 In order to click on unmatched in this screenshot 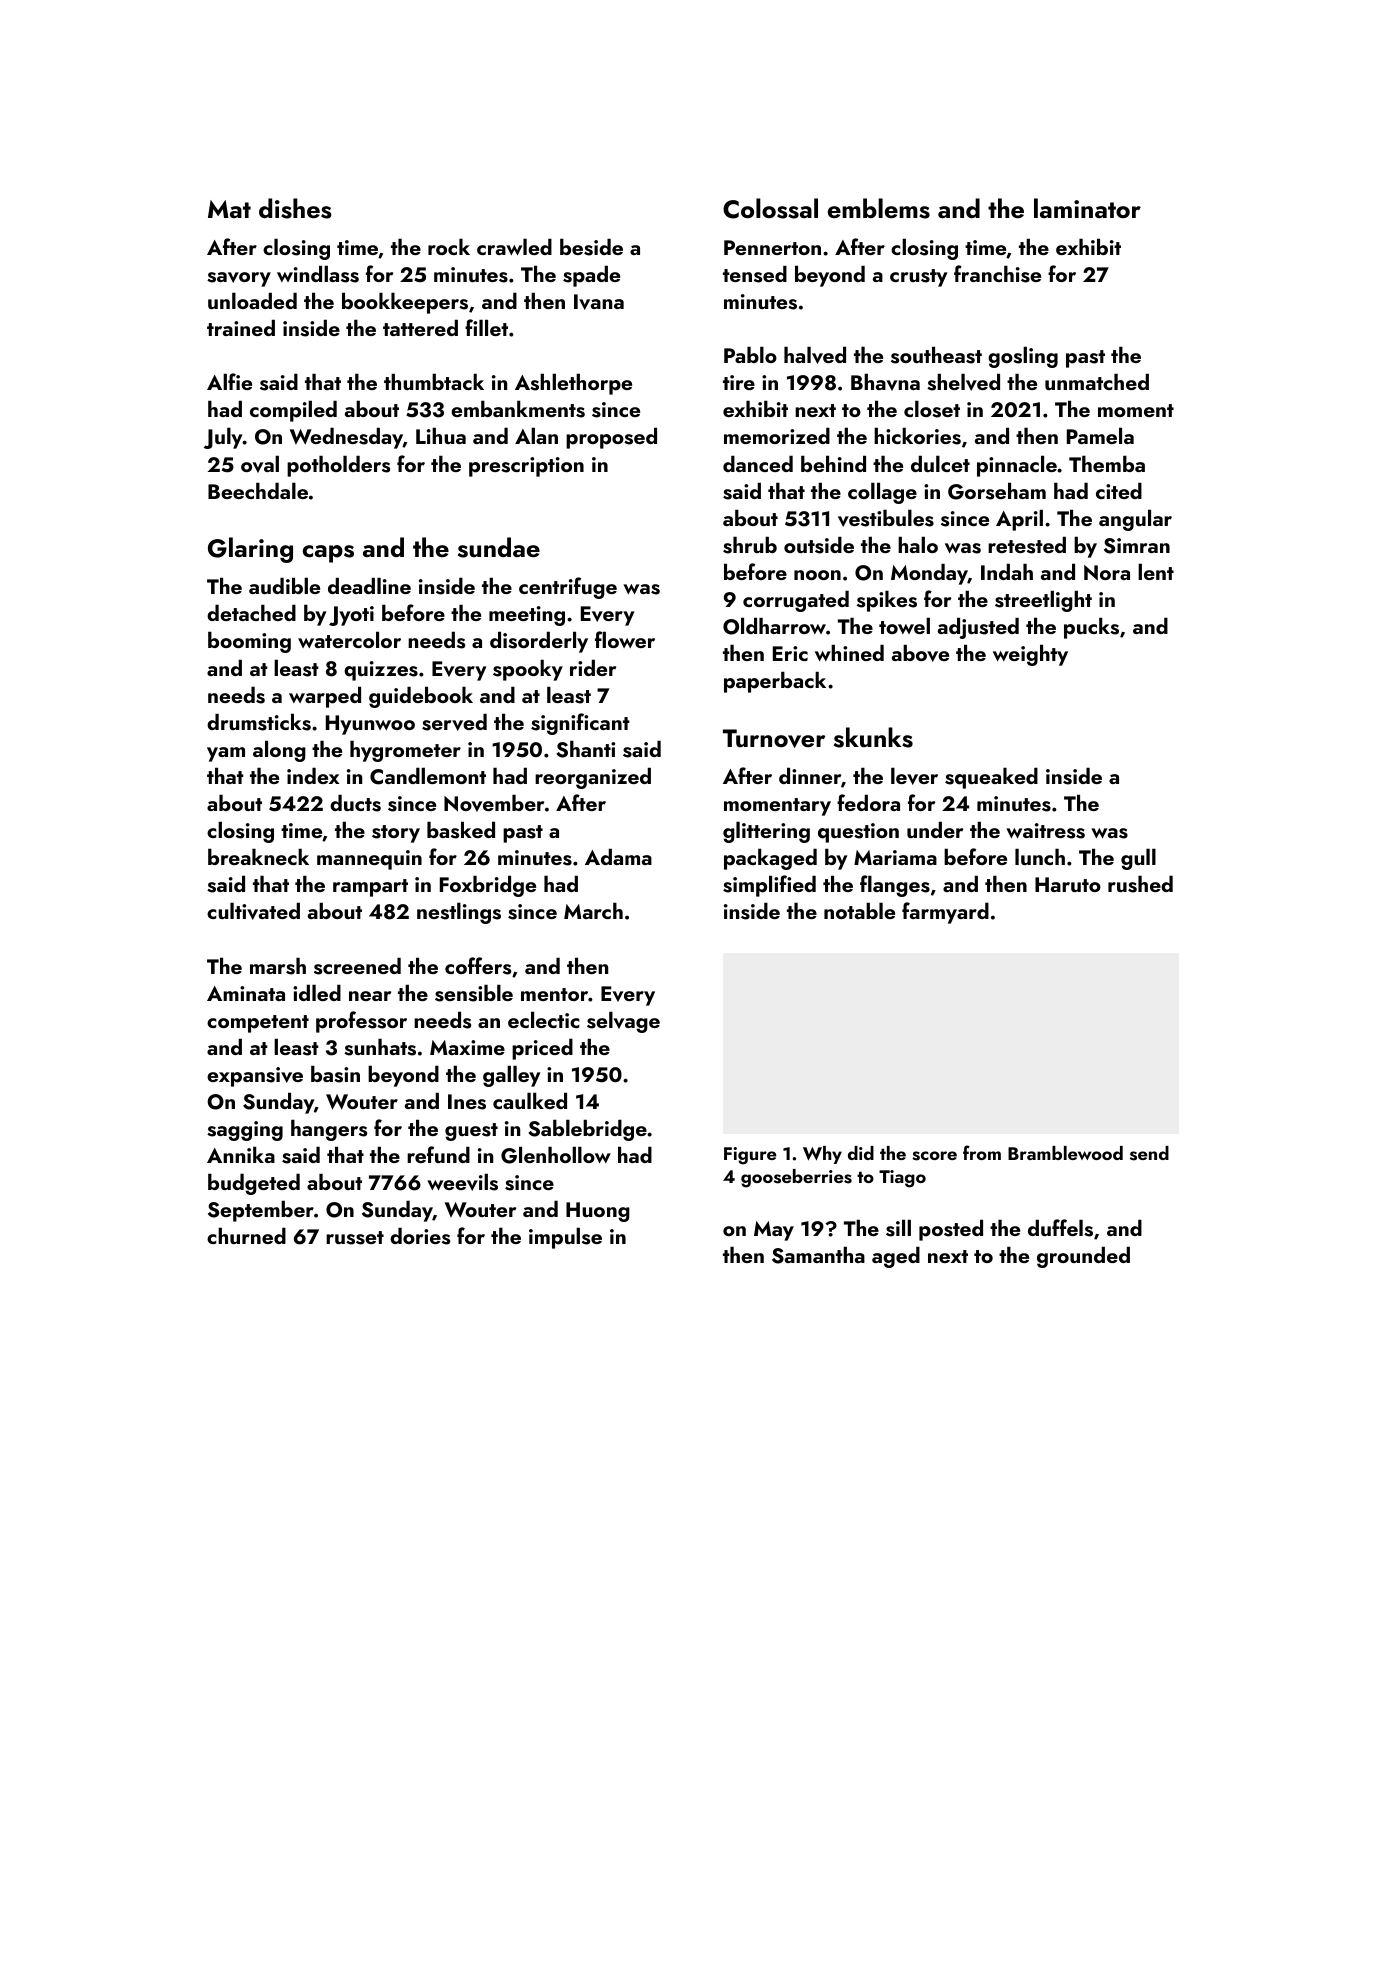, I will do `click(1097, 381)`.
